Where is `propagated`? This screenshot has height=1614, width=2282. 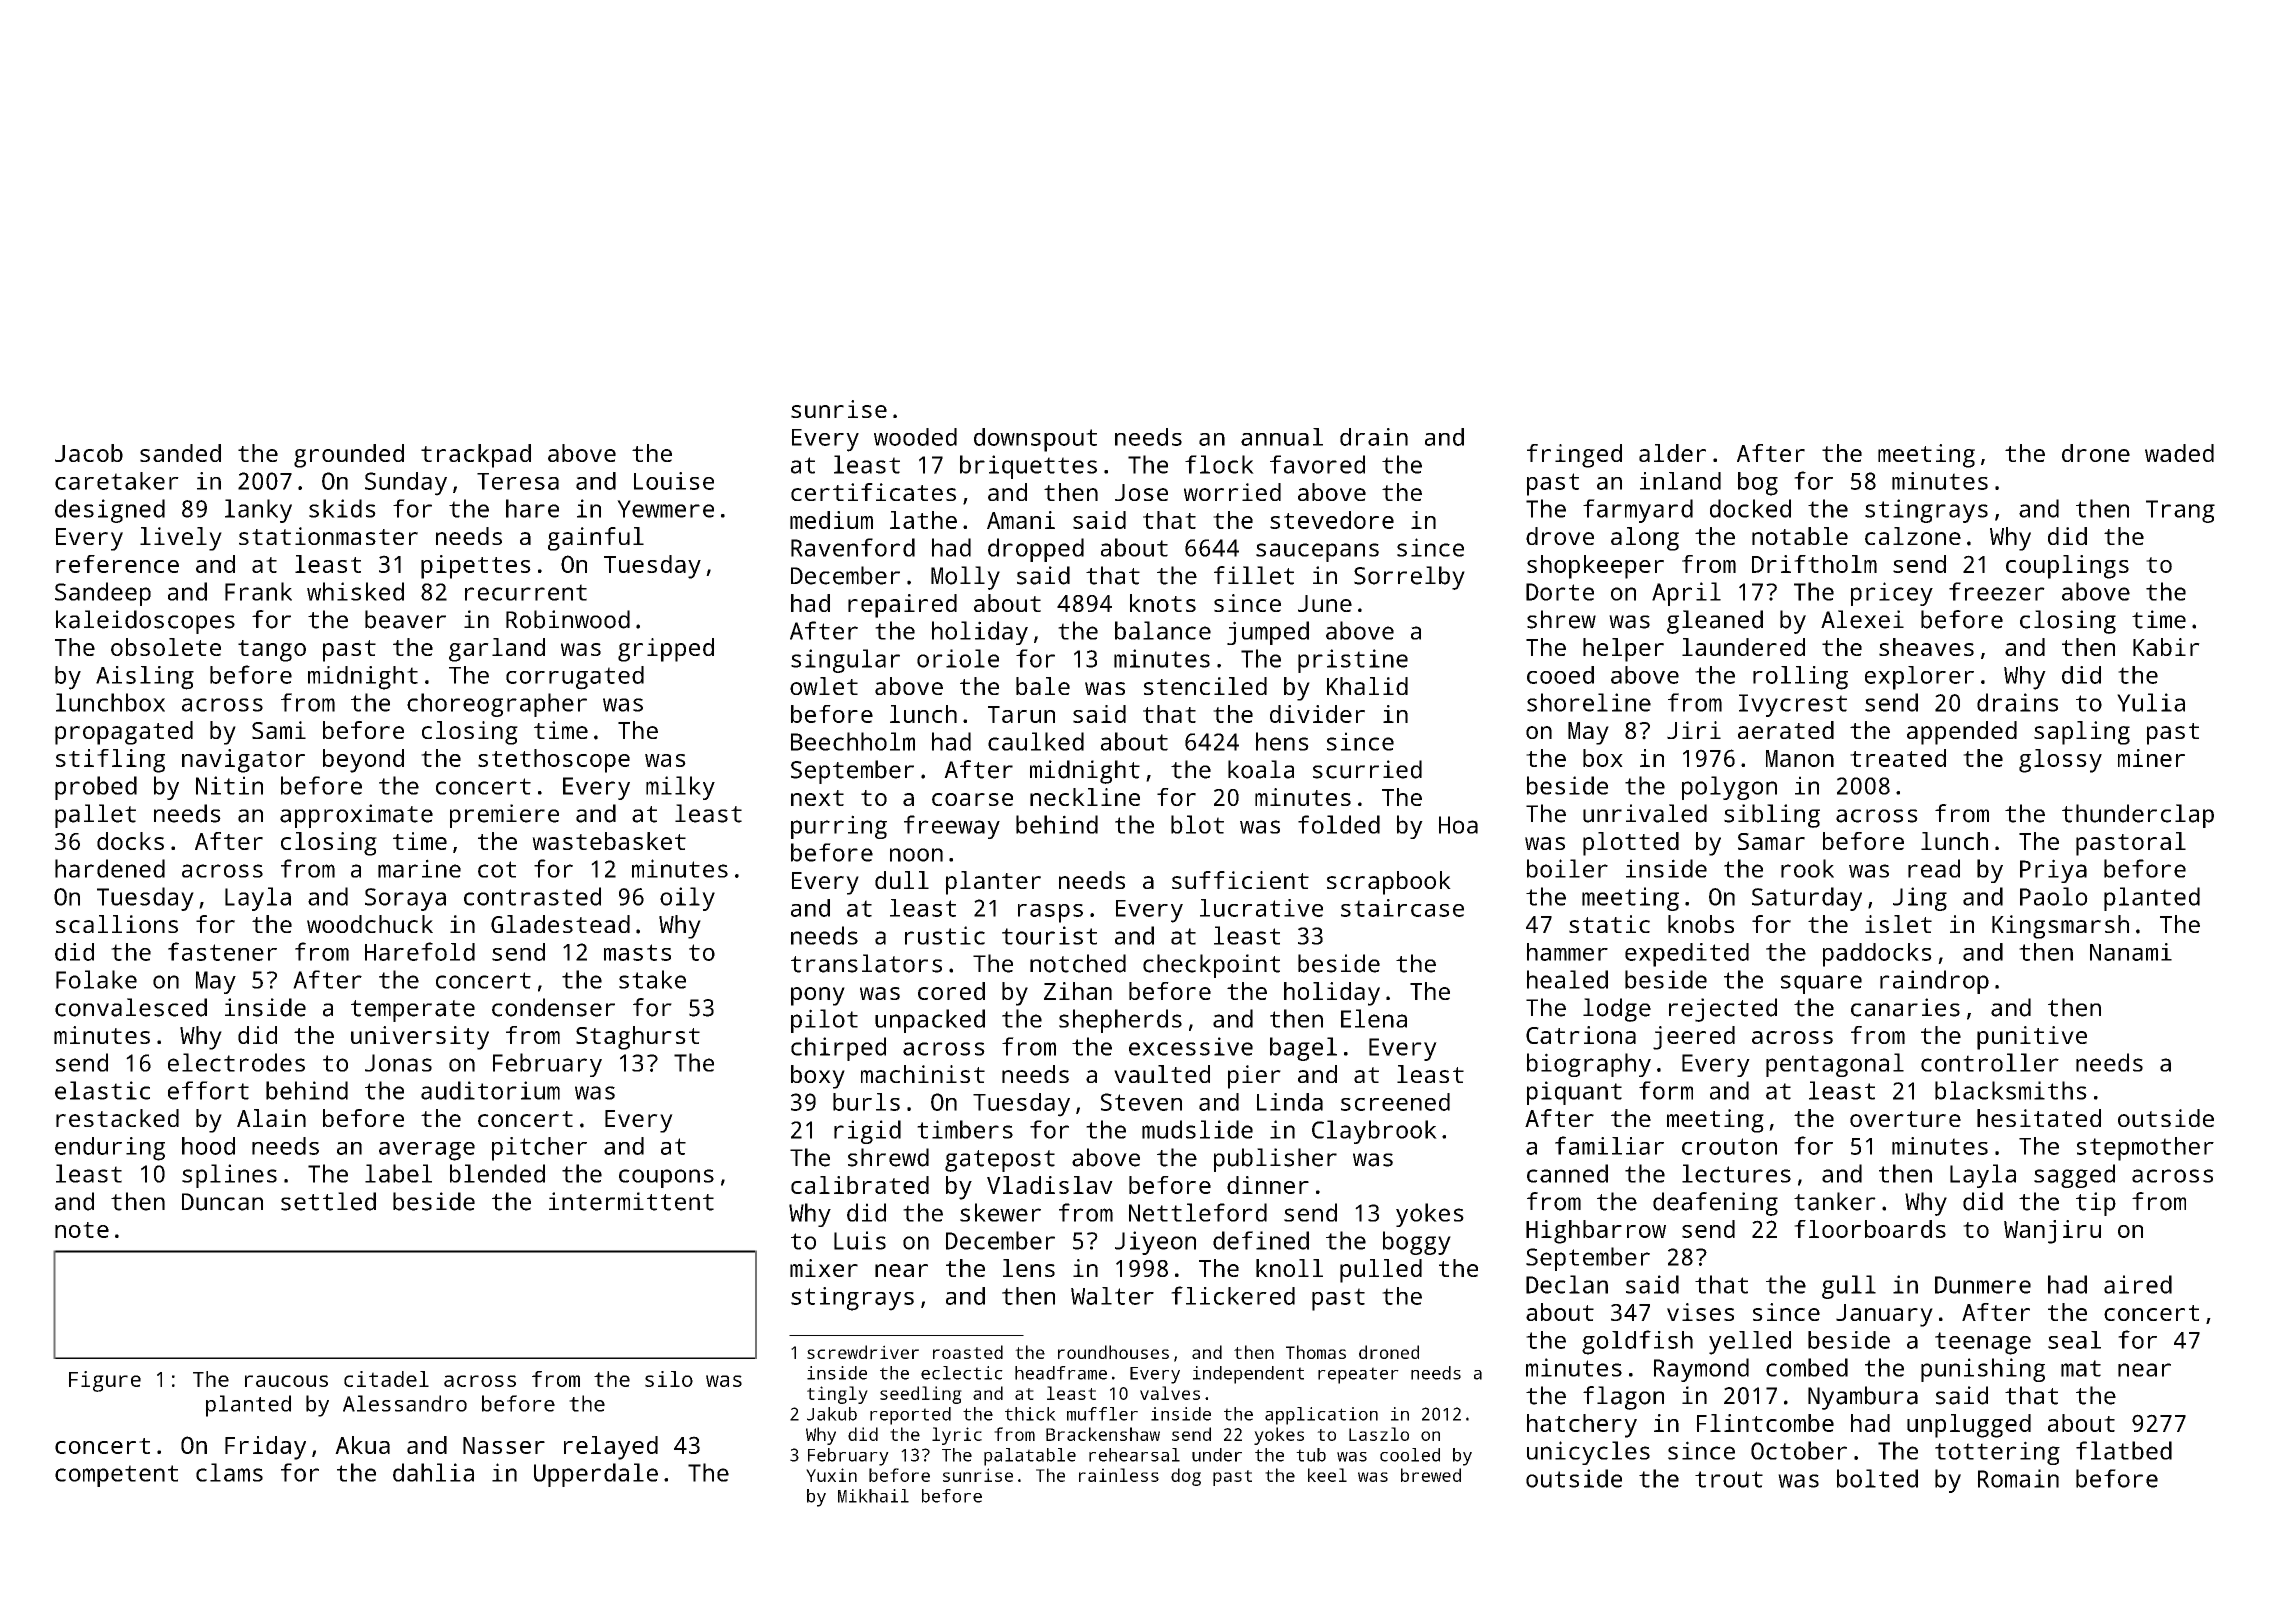 propagated is located at coordinates (124, 733).
